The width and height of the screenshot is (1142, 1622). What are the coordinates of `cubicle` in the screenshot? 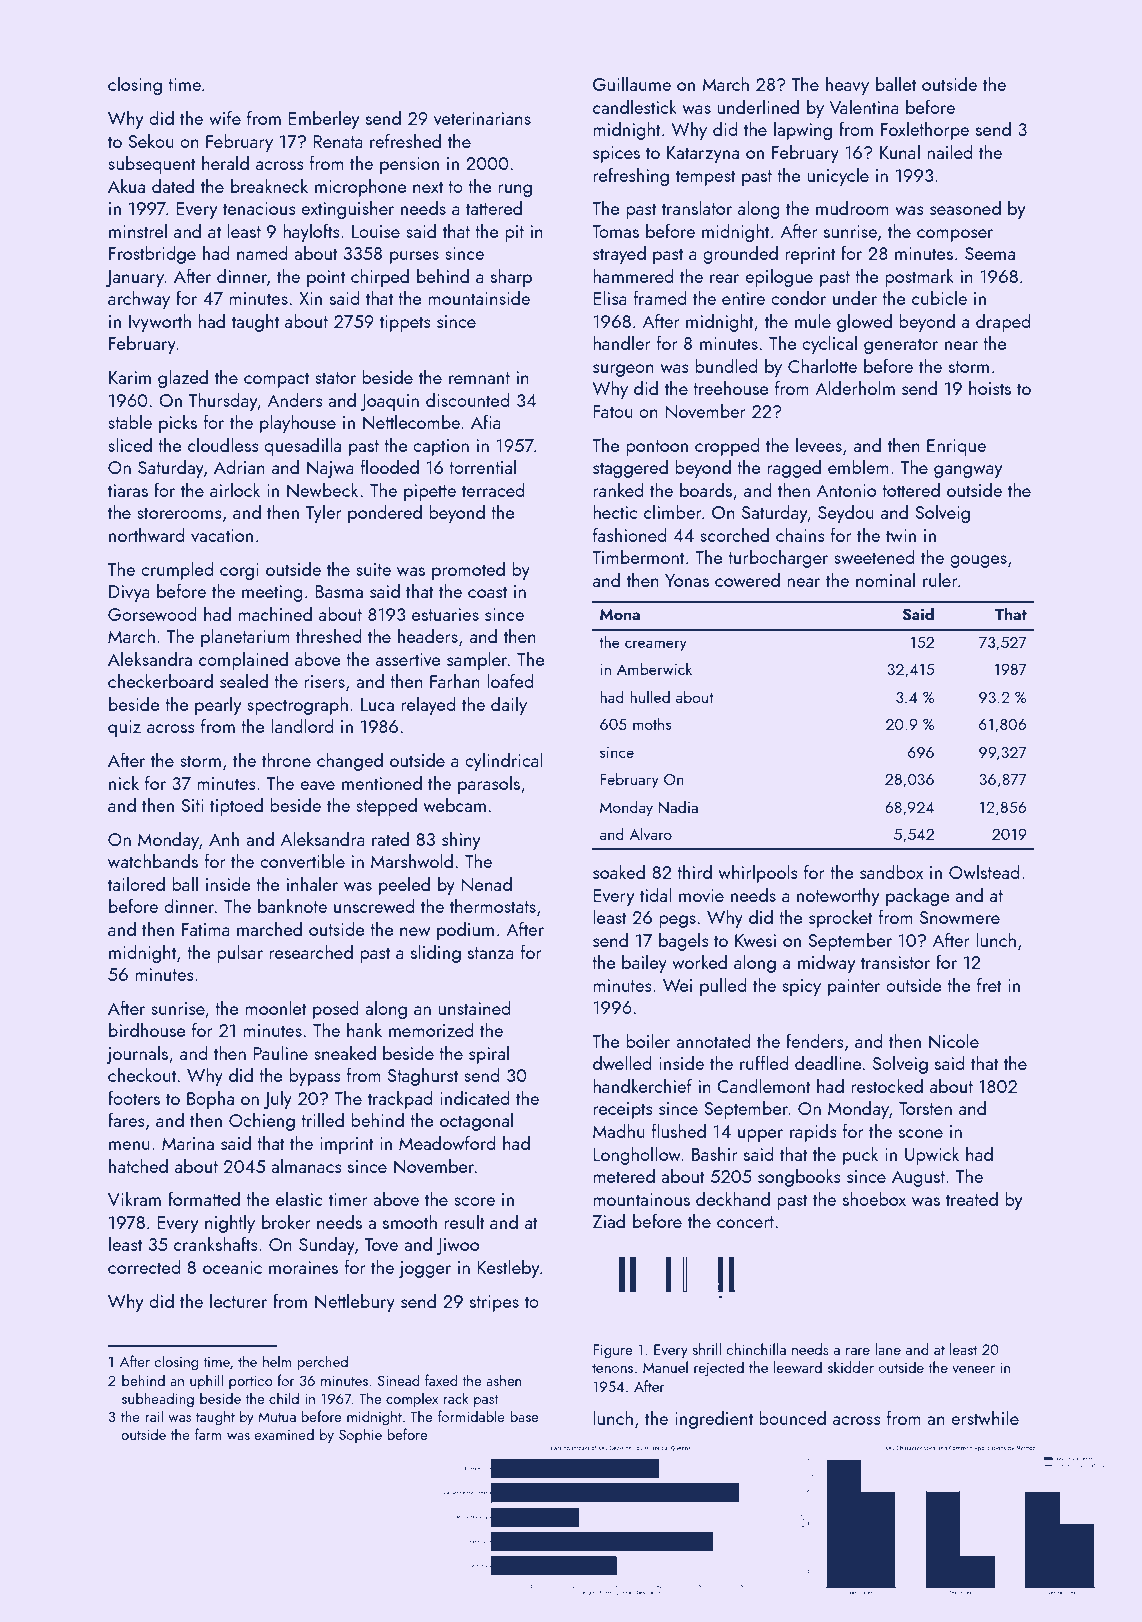 It's located at (939, 297).
